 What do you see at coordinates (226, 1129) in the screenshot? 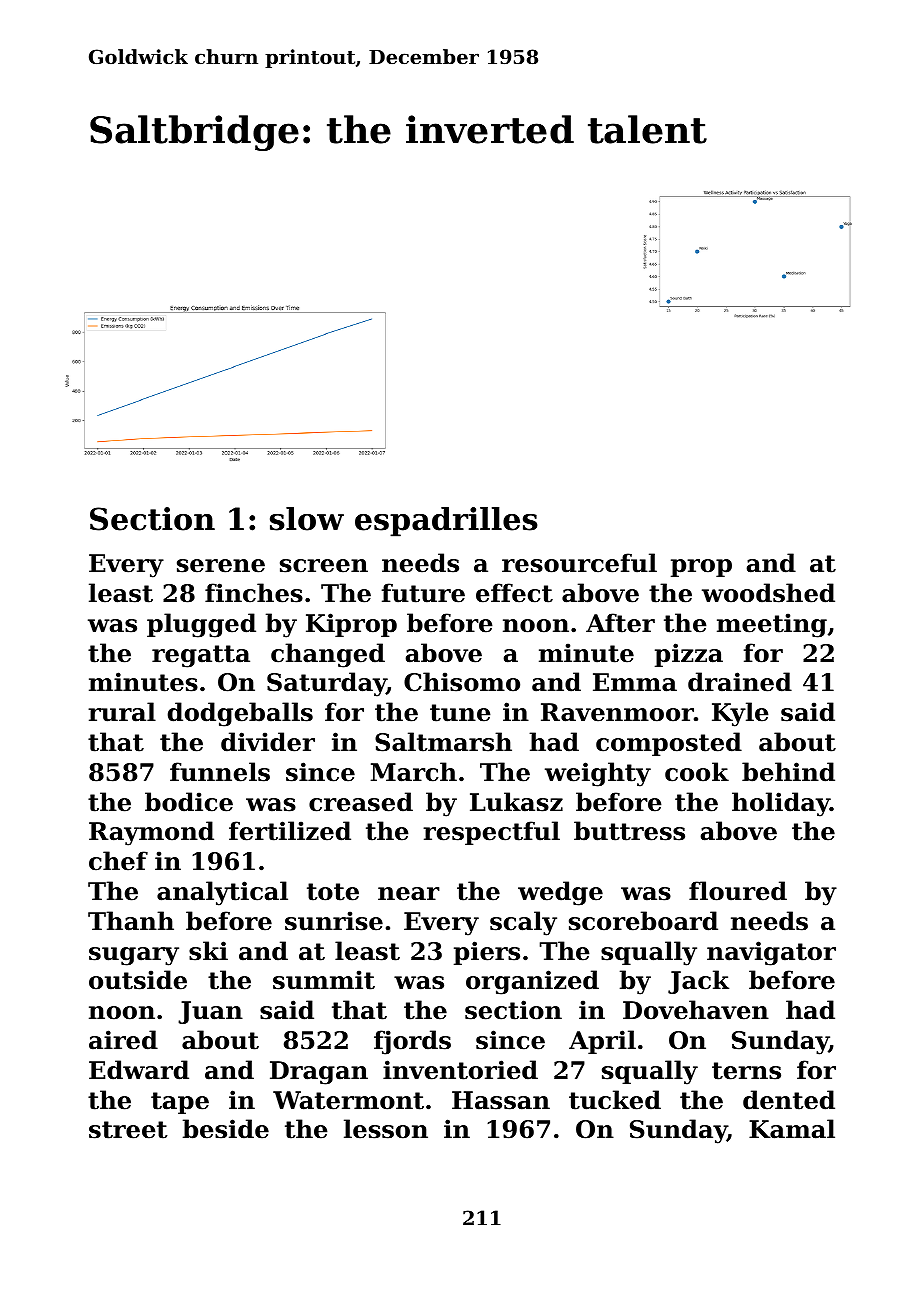
I see `beside` at bounding box center [226, 1129].
